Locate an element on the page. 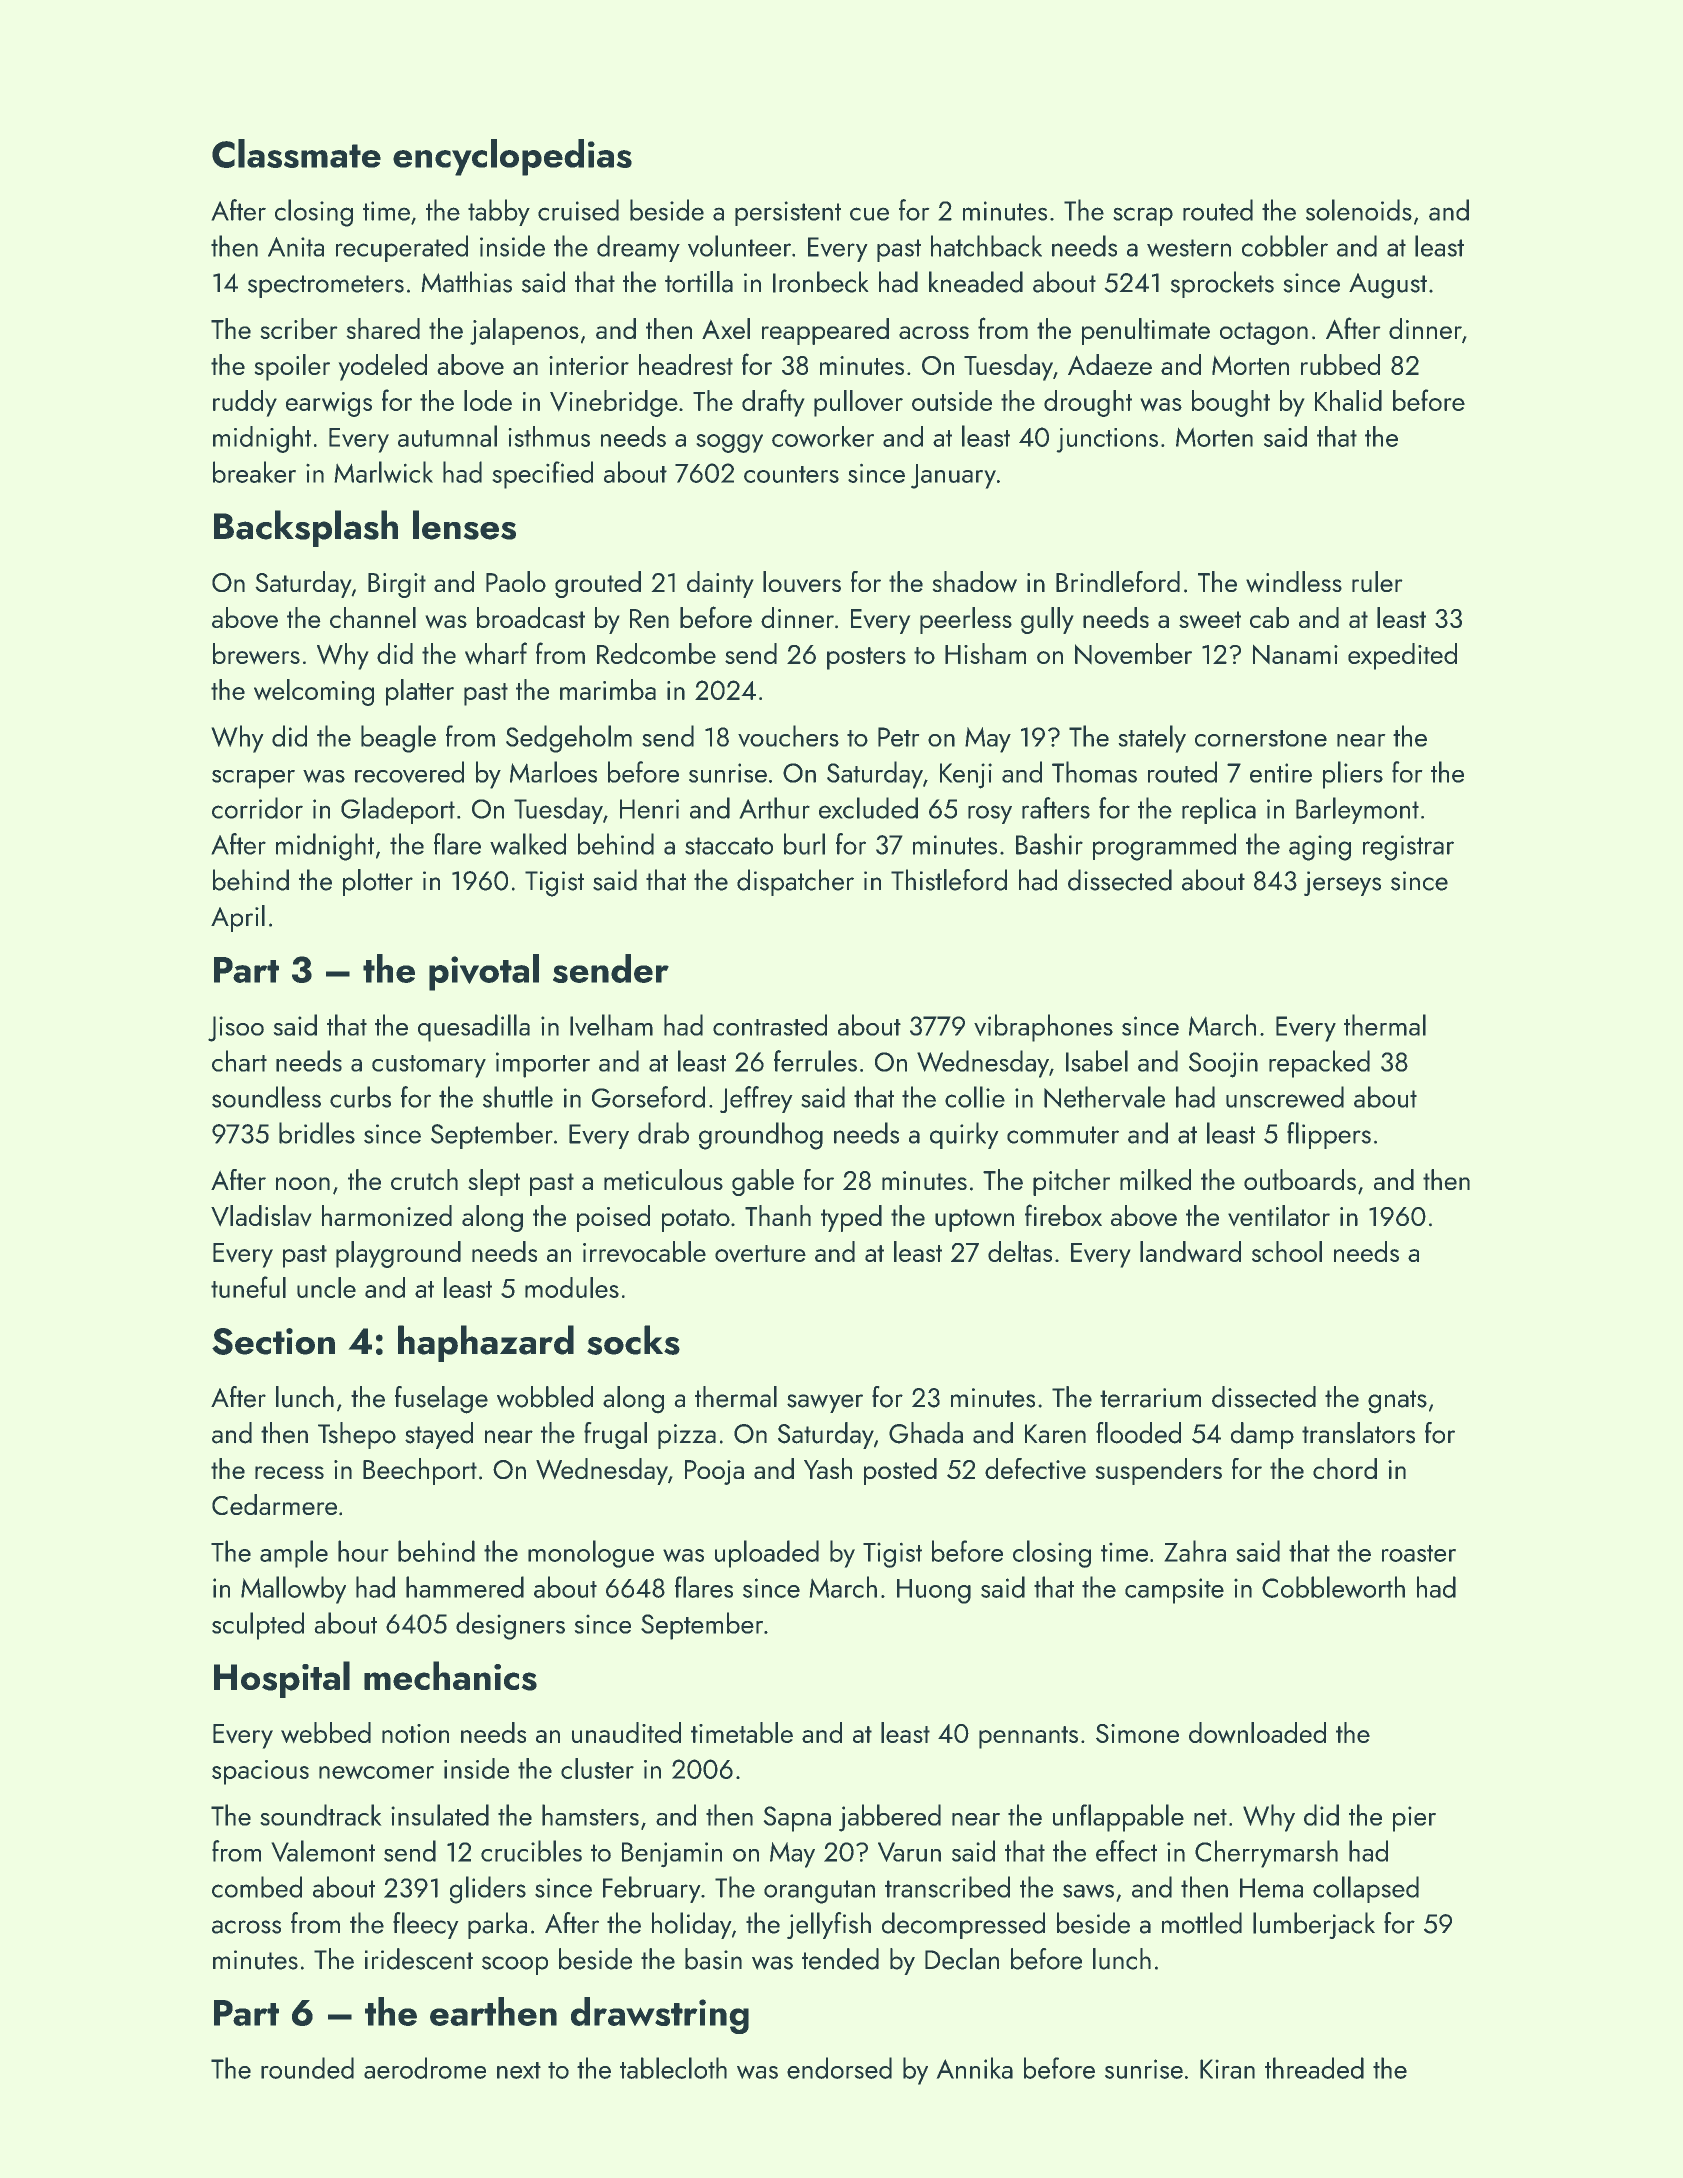 This image has width=1683, height=2178. persistent is located at coordinates (788, 213).
